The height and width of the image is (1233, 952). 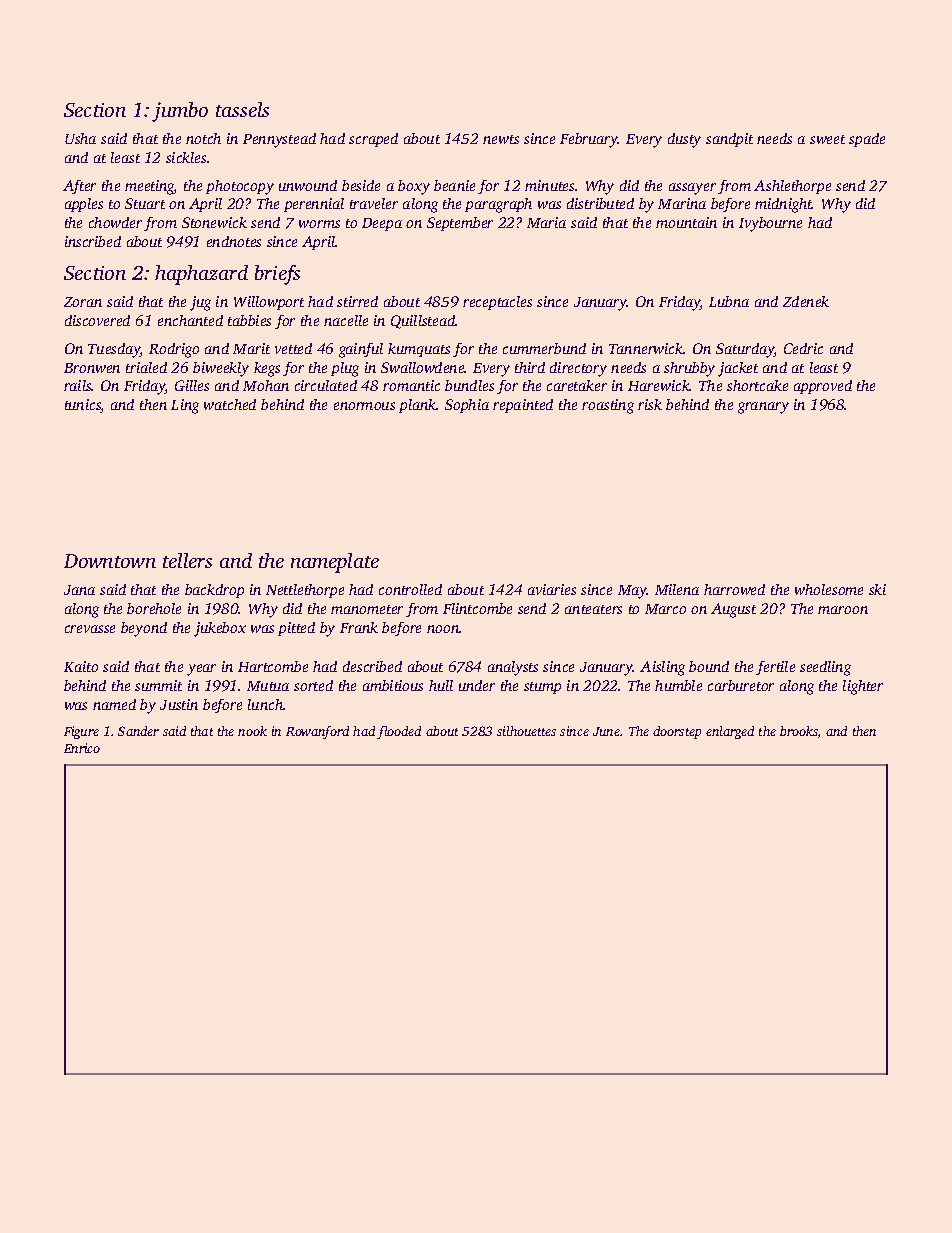 I want to click on Maria, so click(x=546, y=222).
